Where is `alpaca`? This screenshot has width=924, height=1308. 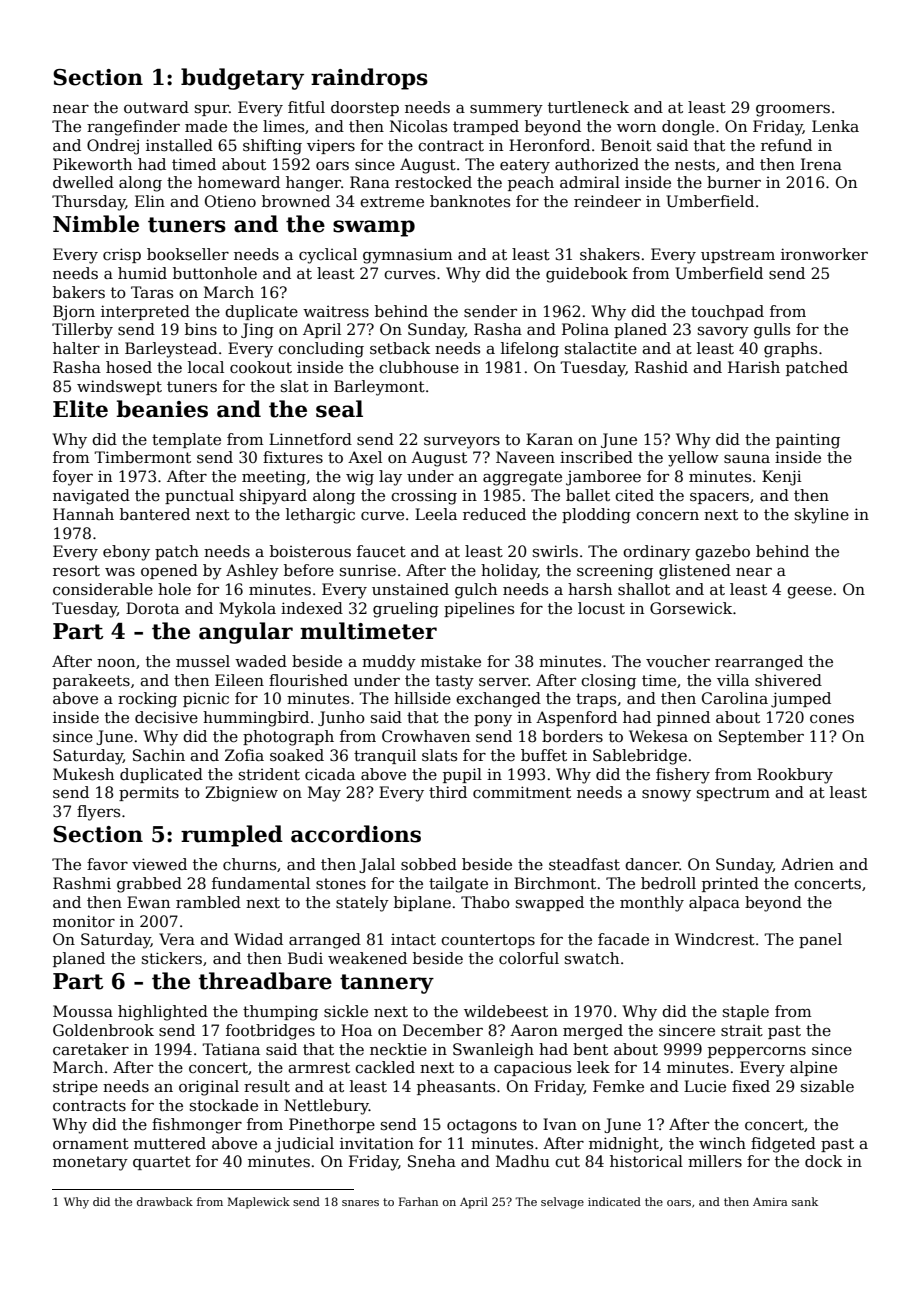 alpaca is located at coordinates (714, 903).
